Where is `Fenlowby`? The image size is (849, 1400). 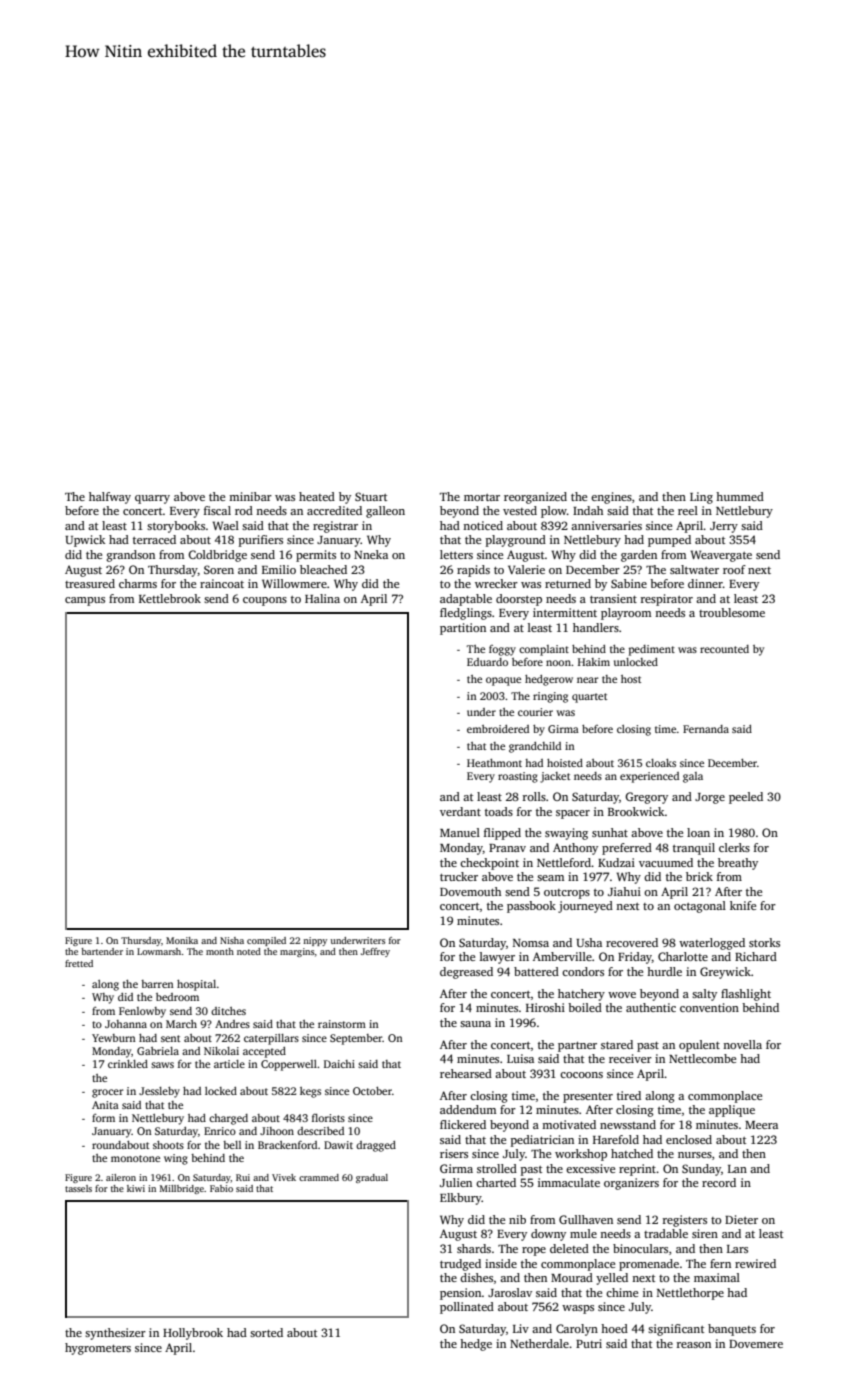
Fenlowby is located at coordinates (142, 1012).
